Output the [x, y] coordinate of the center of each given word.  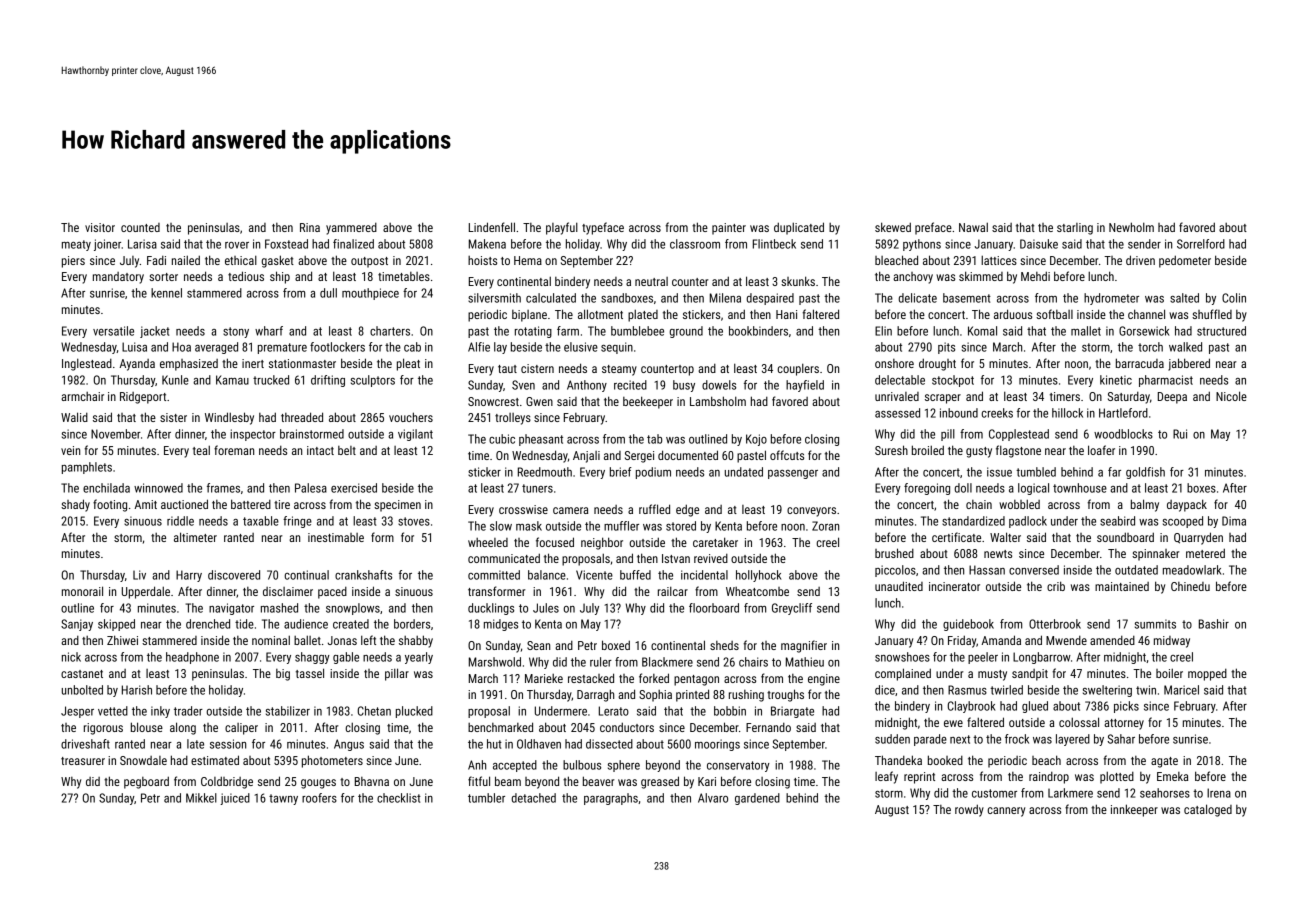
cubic [502, 439]
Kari [707, 781]
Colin [1234, 298]
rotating [533, 332]
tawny [283, 799]
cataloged [1208, 810]
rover [237, 245]
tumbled [1036, 472]
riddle [180, 521]
